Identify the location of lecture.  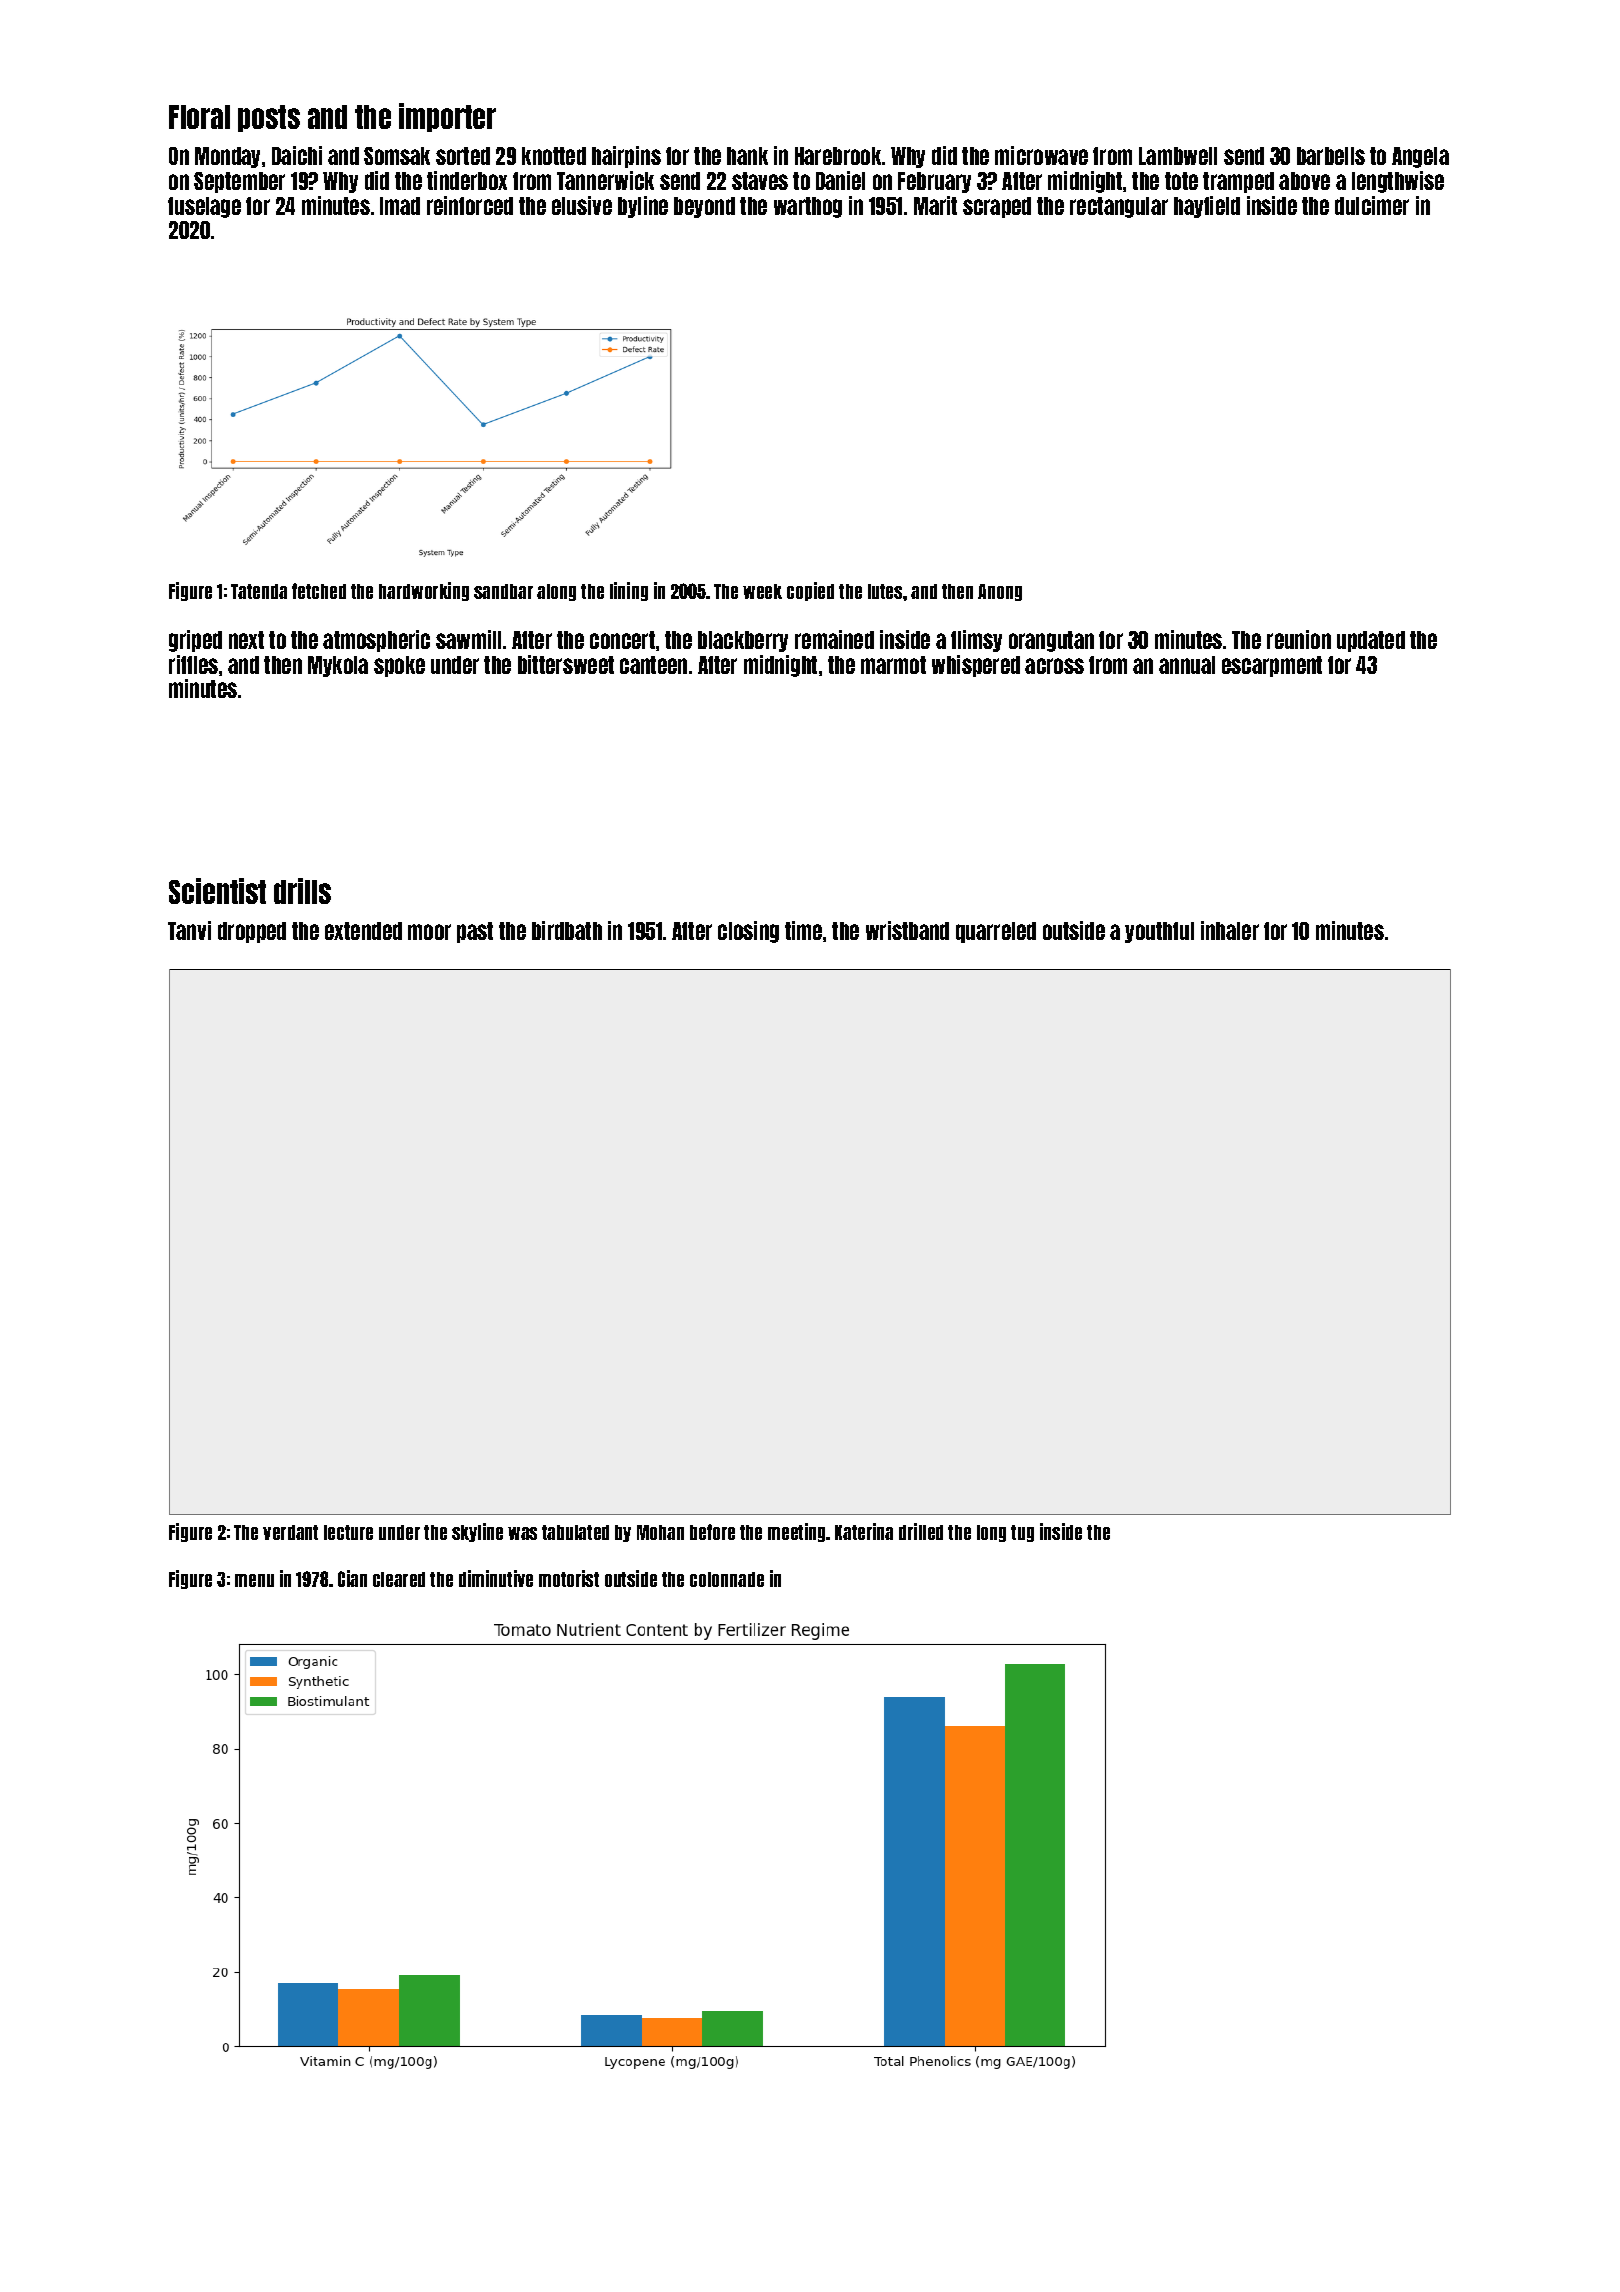
(348, 1532).
